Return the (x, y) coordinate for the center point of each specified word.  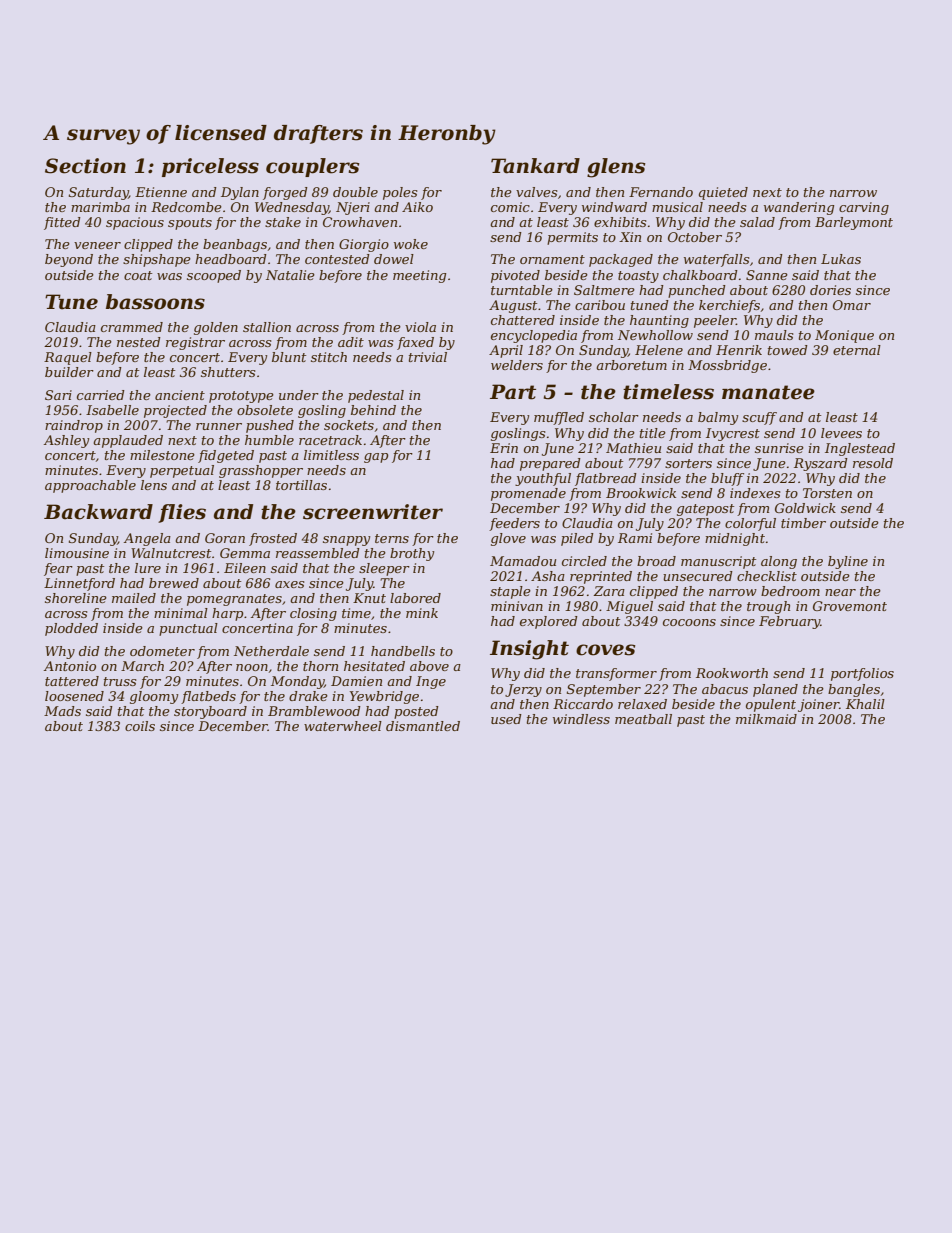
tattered (72, 681)
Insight (529, 650)
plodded (71, 629)
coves (606, 650)
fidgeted (226, 456)
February (790, 622)
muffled (559, 418)
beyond (69, 260)
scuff (759, 418)
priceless (210, 167)
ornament (552, 259)
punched (697, 291)
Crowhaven (360, 222)
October (695, 237)
